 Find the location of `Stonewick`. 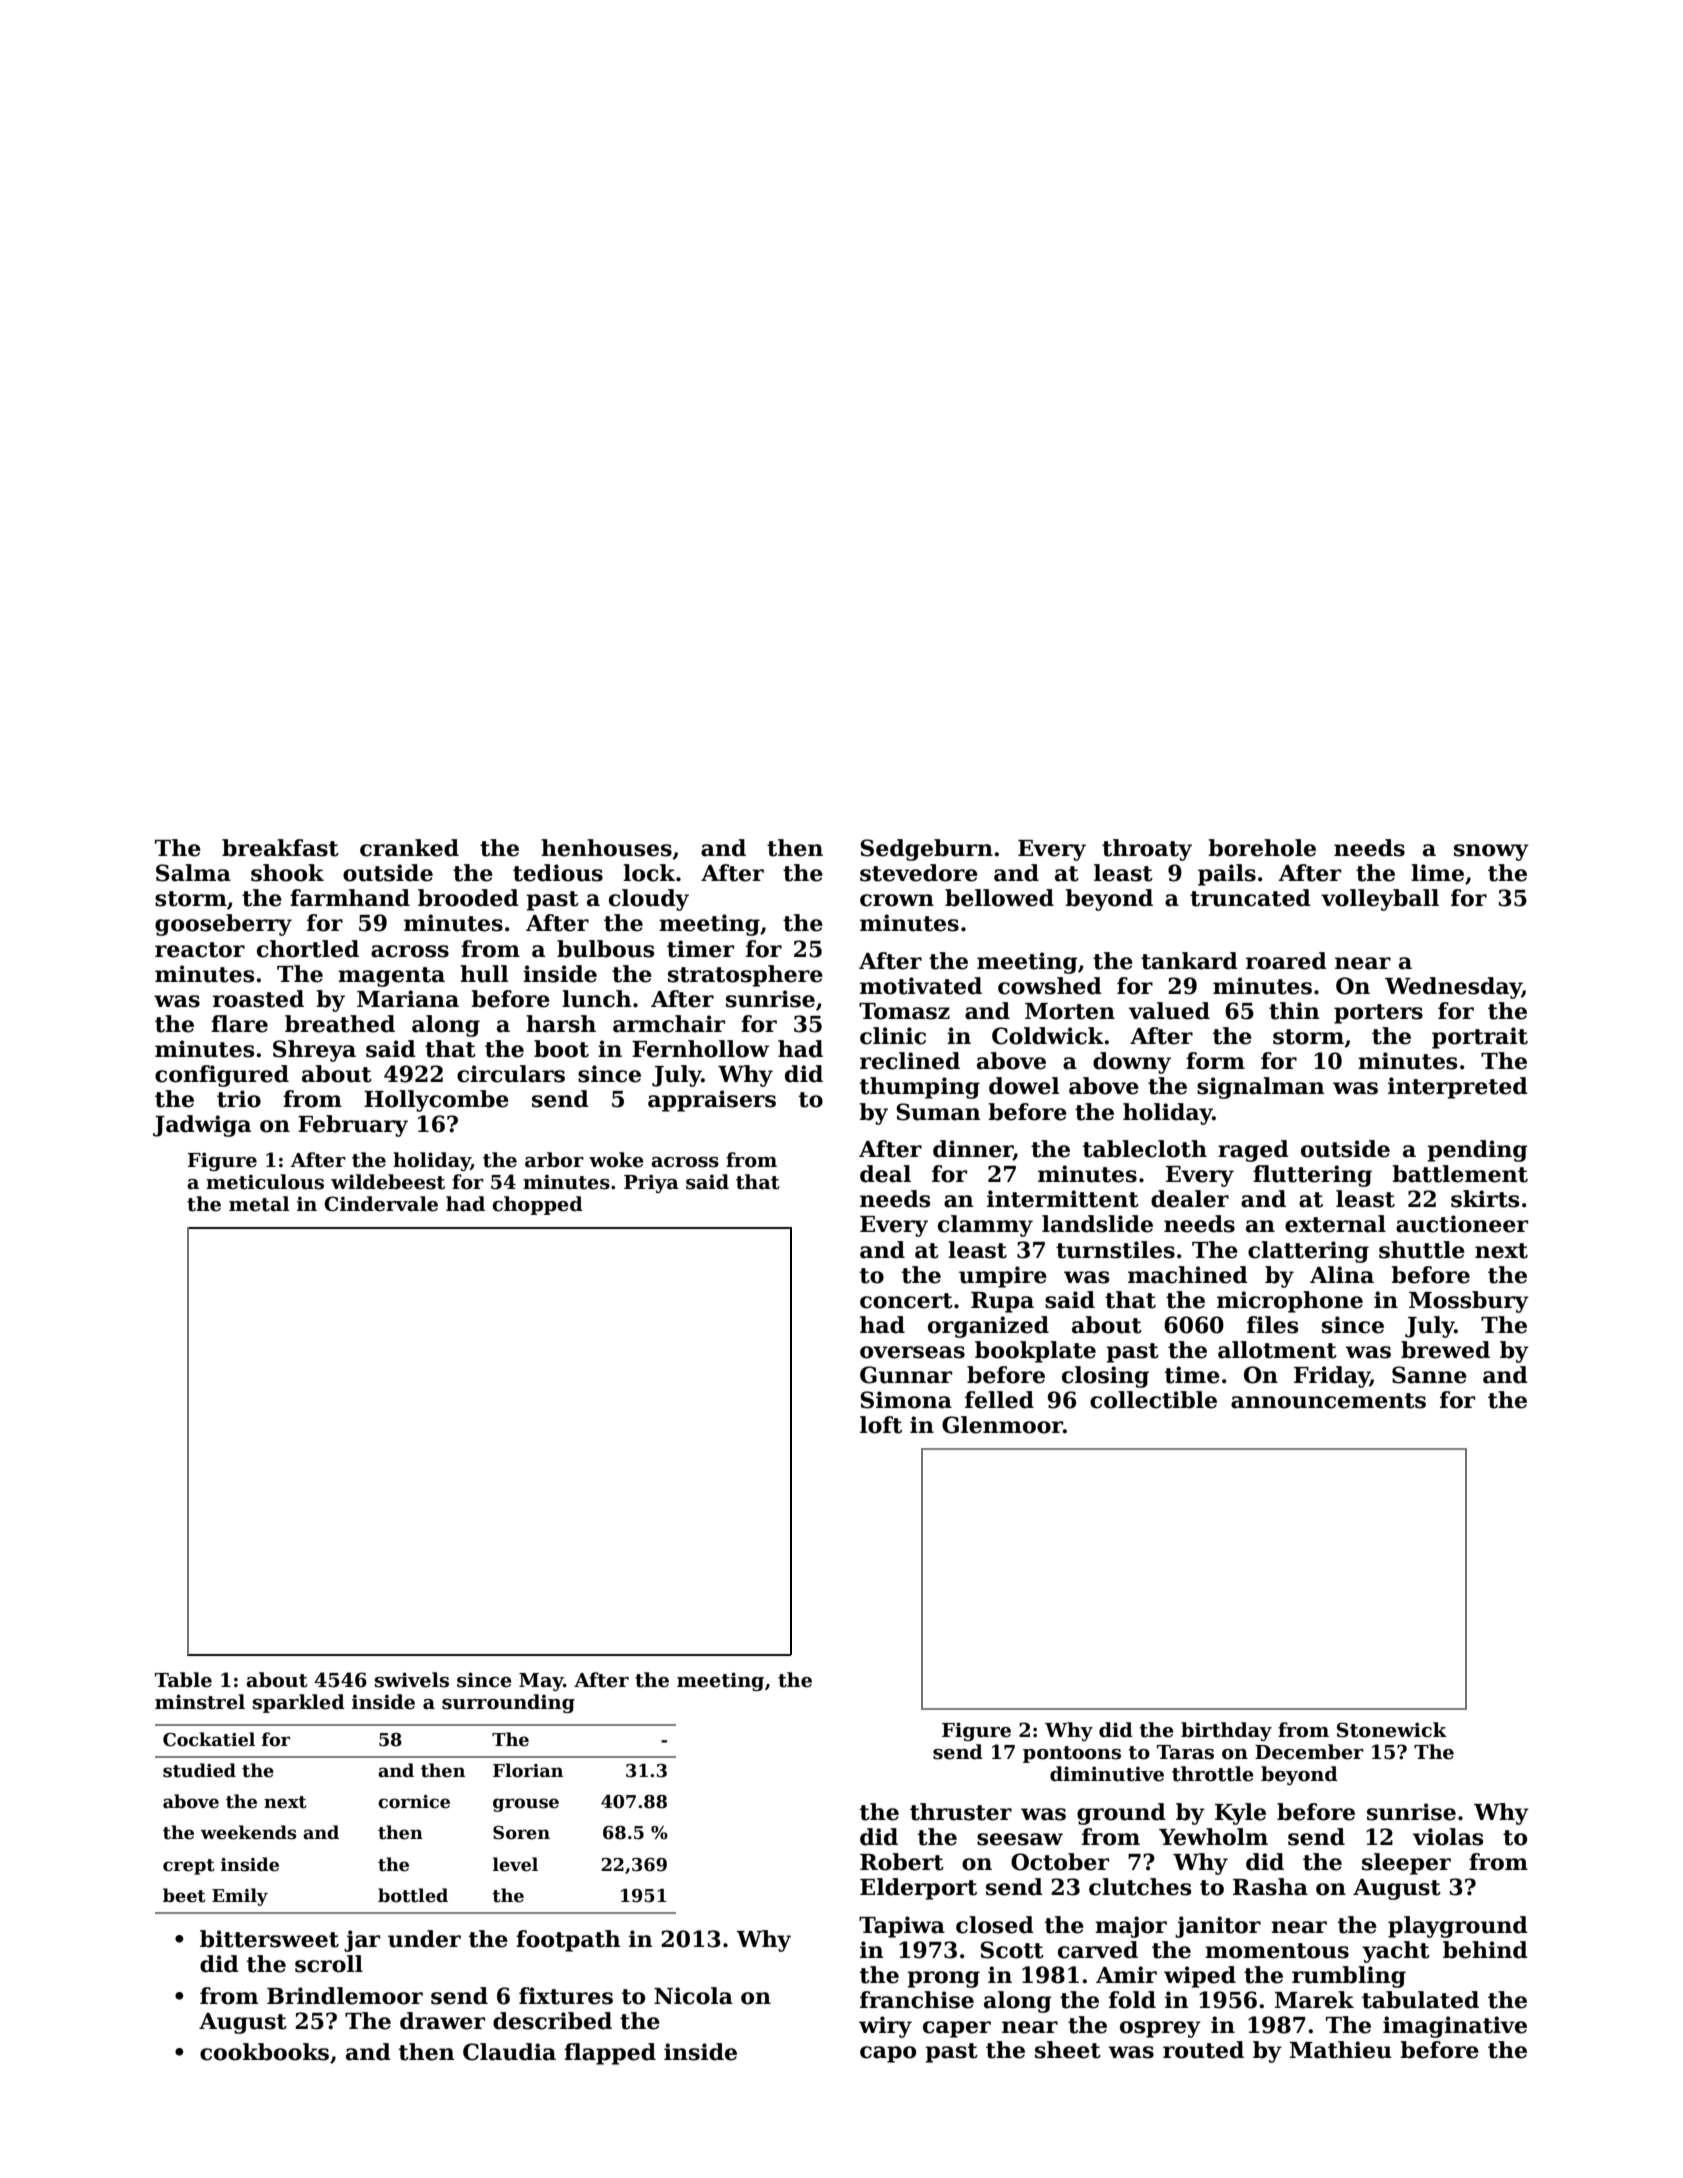

Stonewick is located at coordinates (1392, 1730).
